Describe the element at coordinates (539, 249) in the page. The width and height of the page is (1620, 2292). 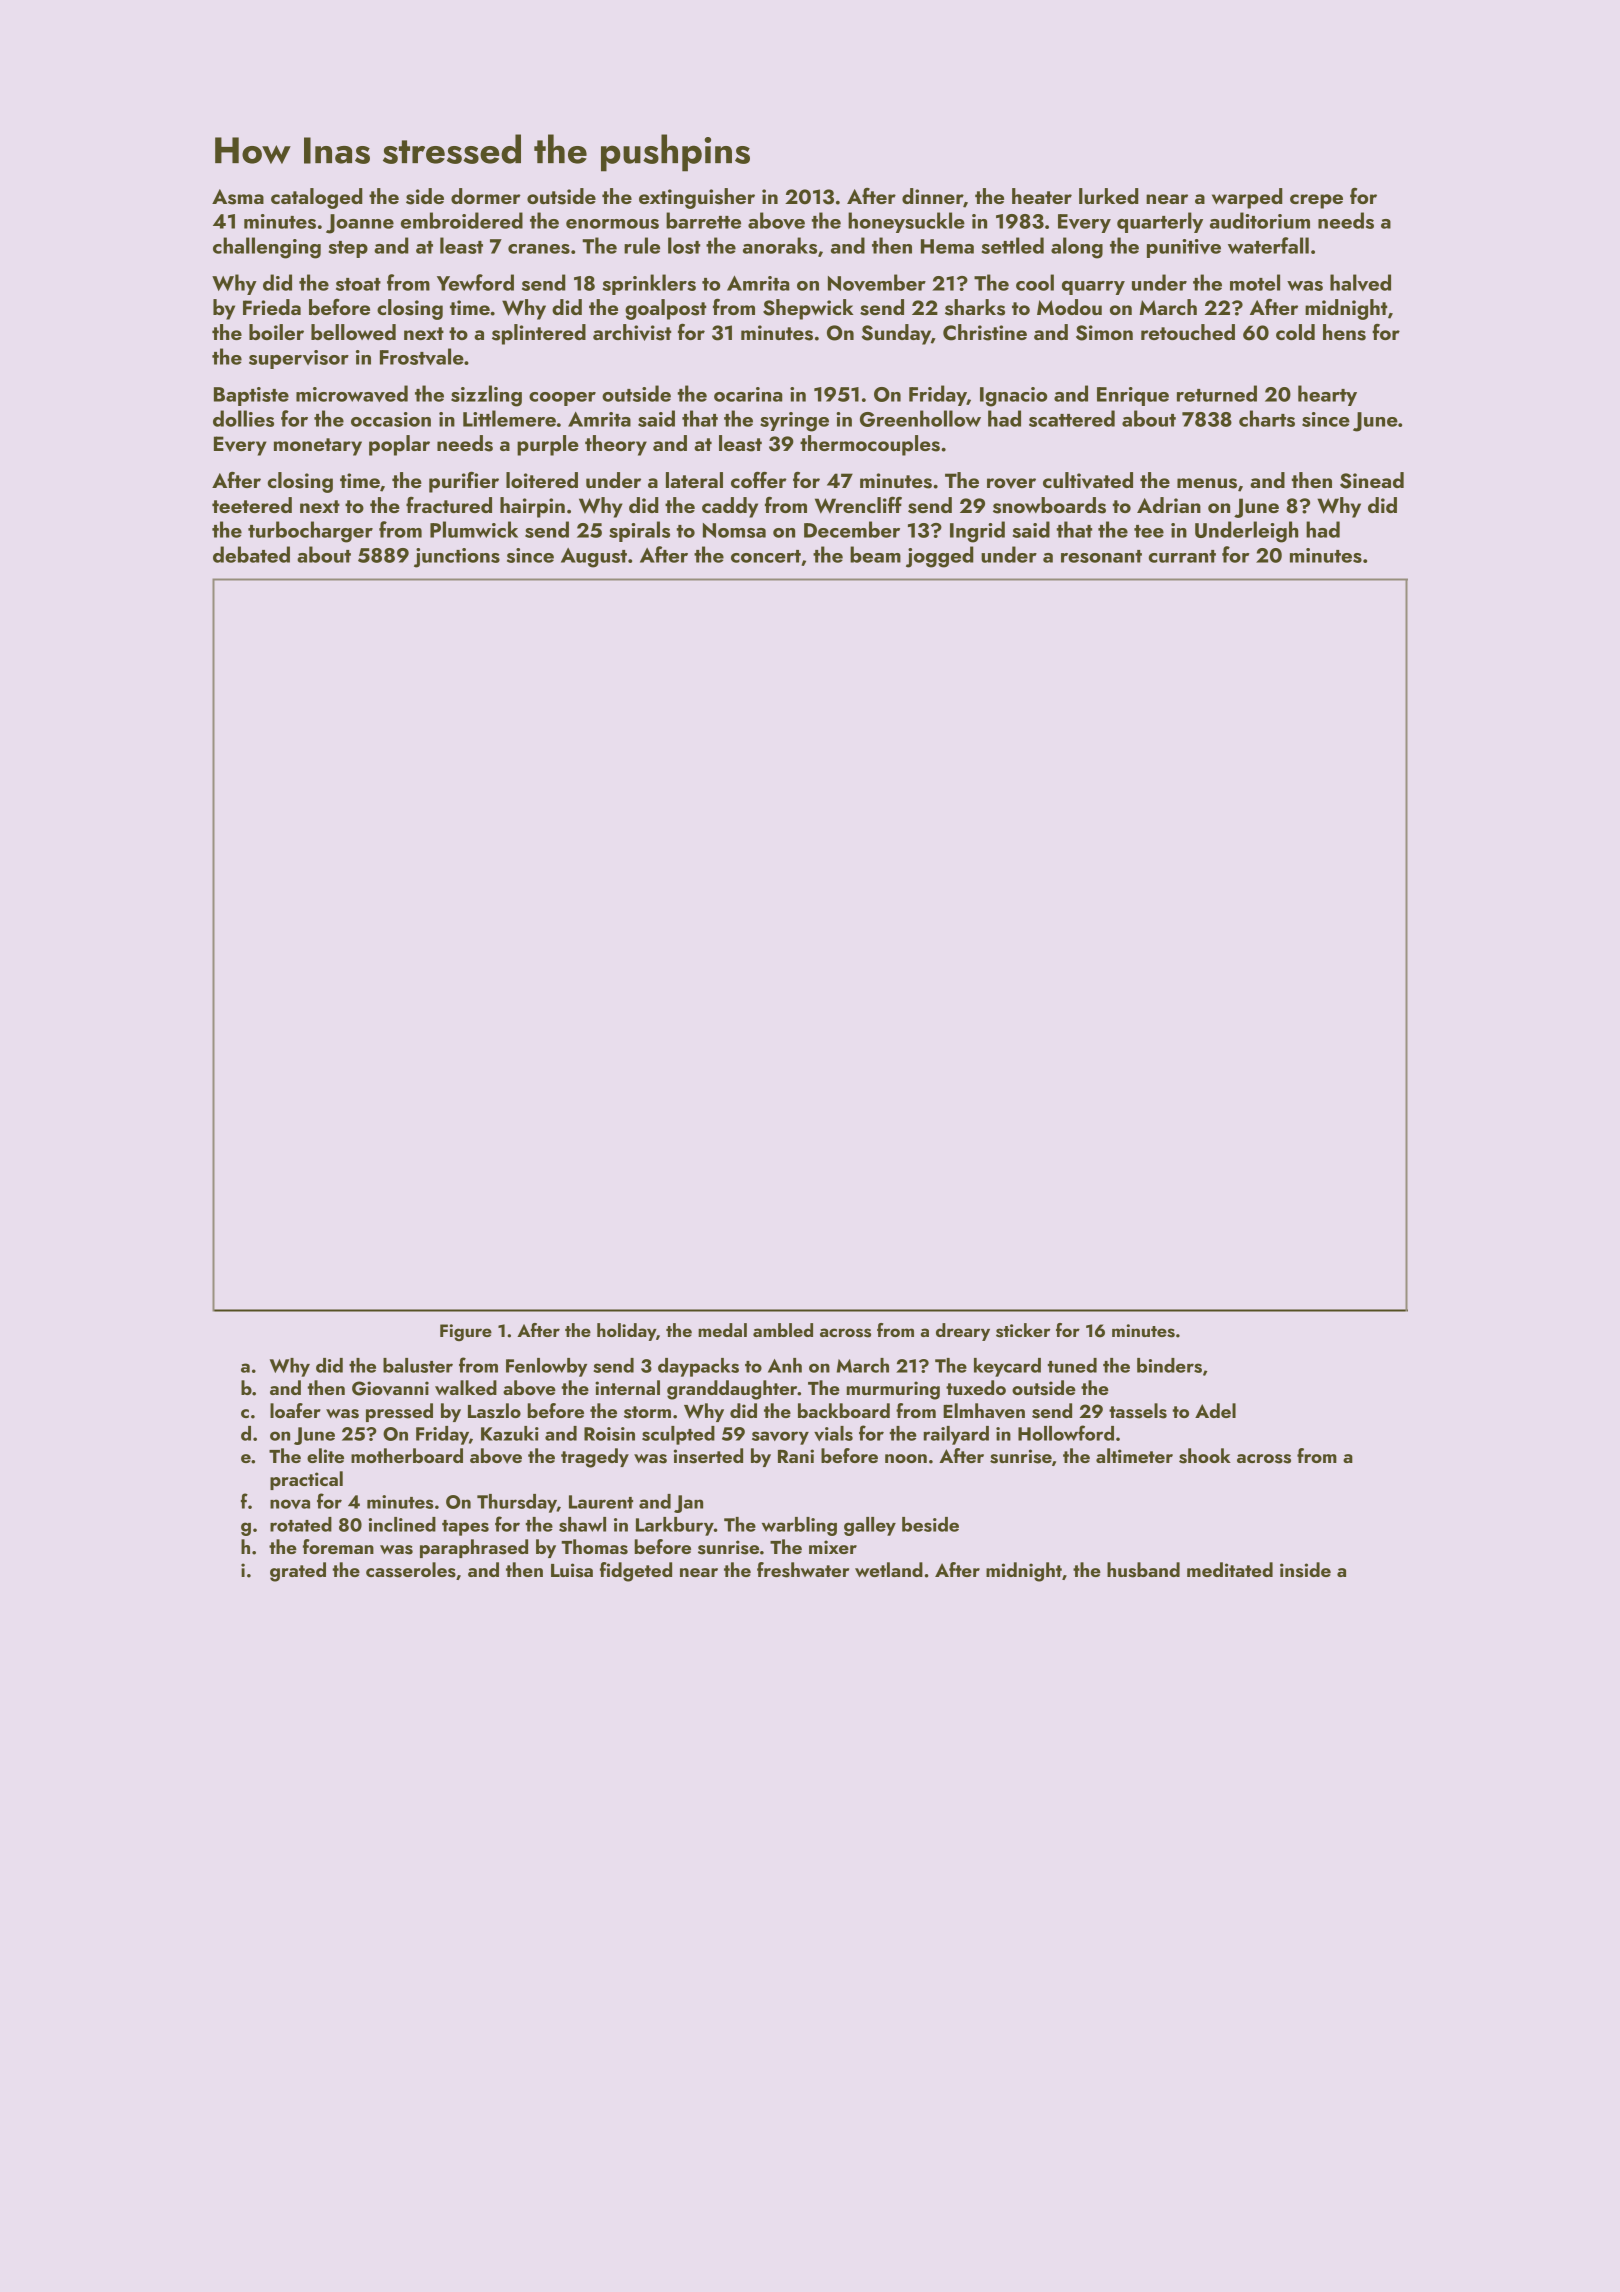
I see `cranes` at that location.
